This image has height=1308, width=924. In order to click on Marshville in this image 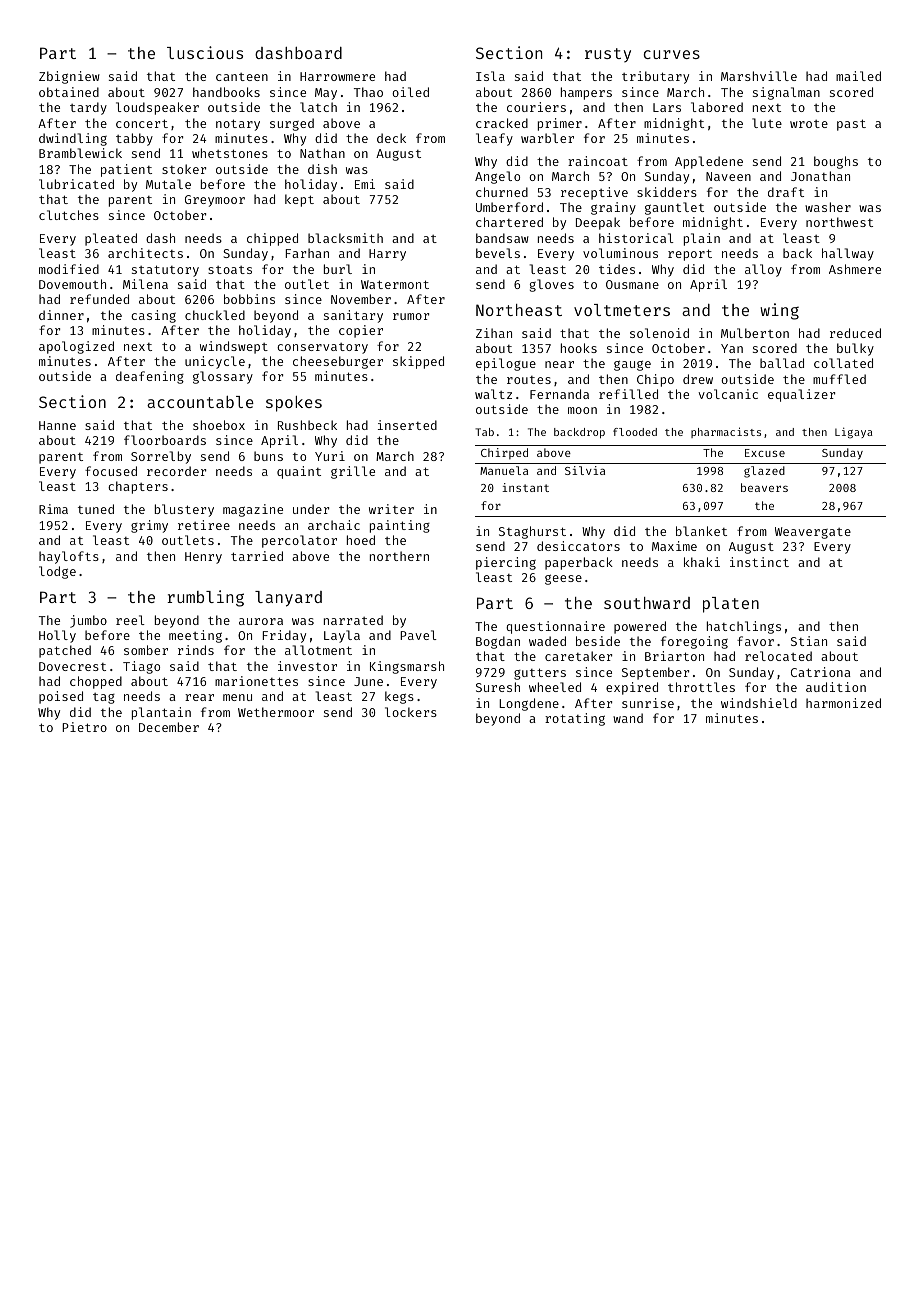, I will do `click(759, 76)`.
